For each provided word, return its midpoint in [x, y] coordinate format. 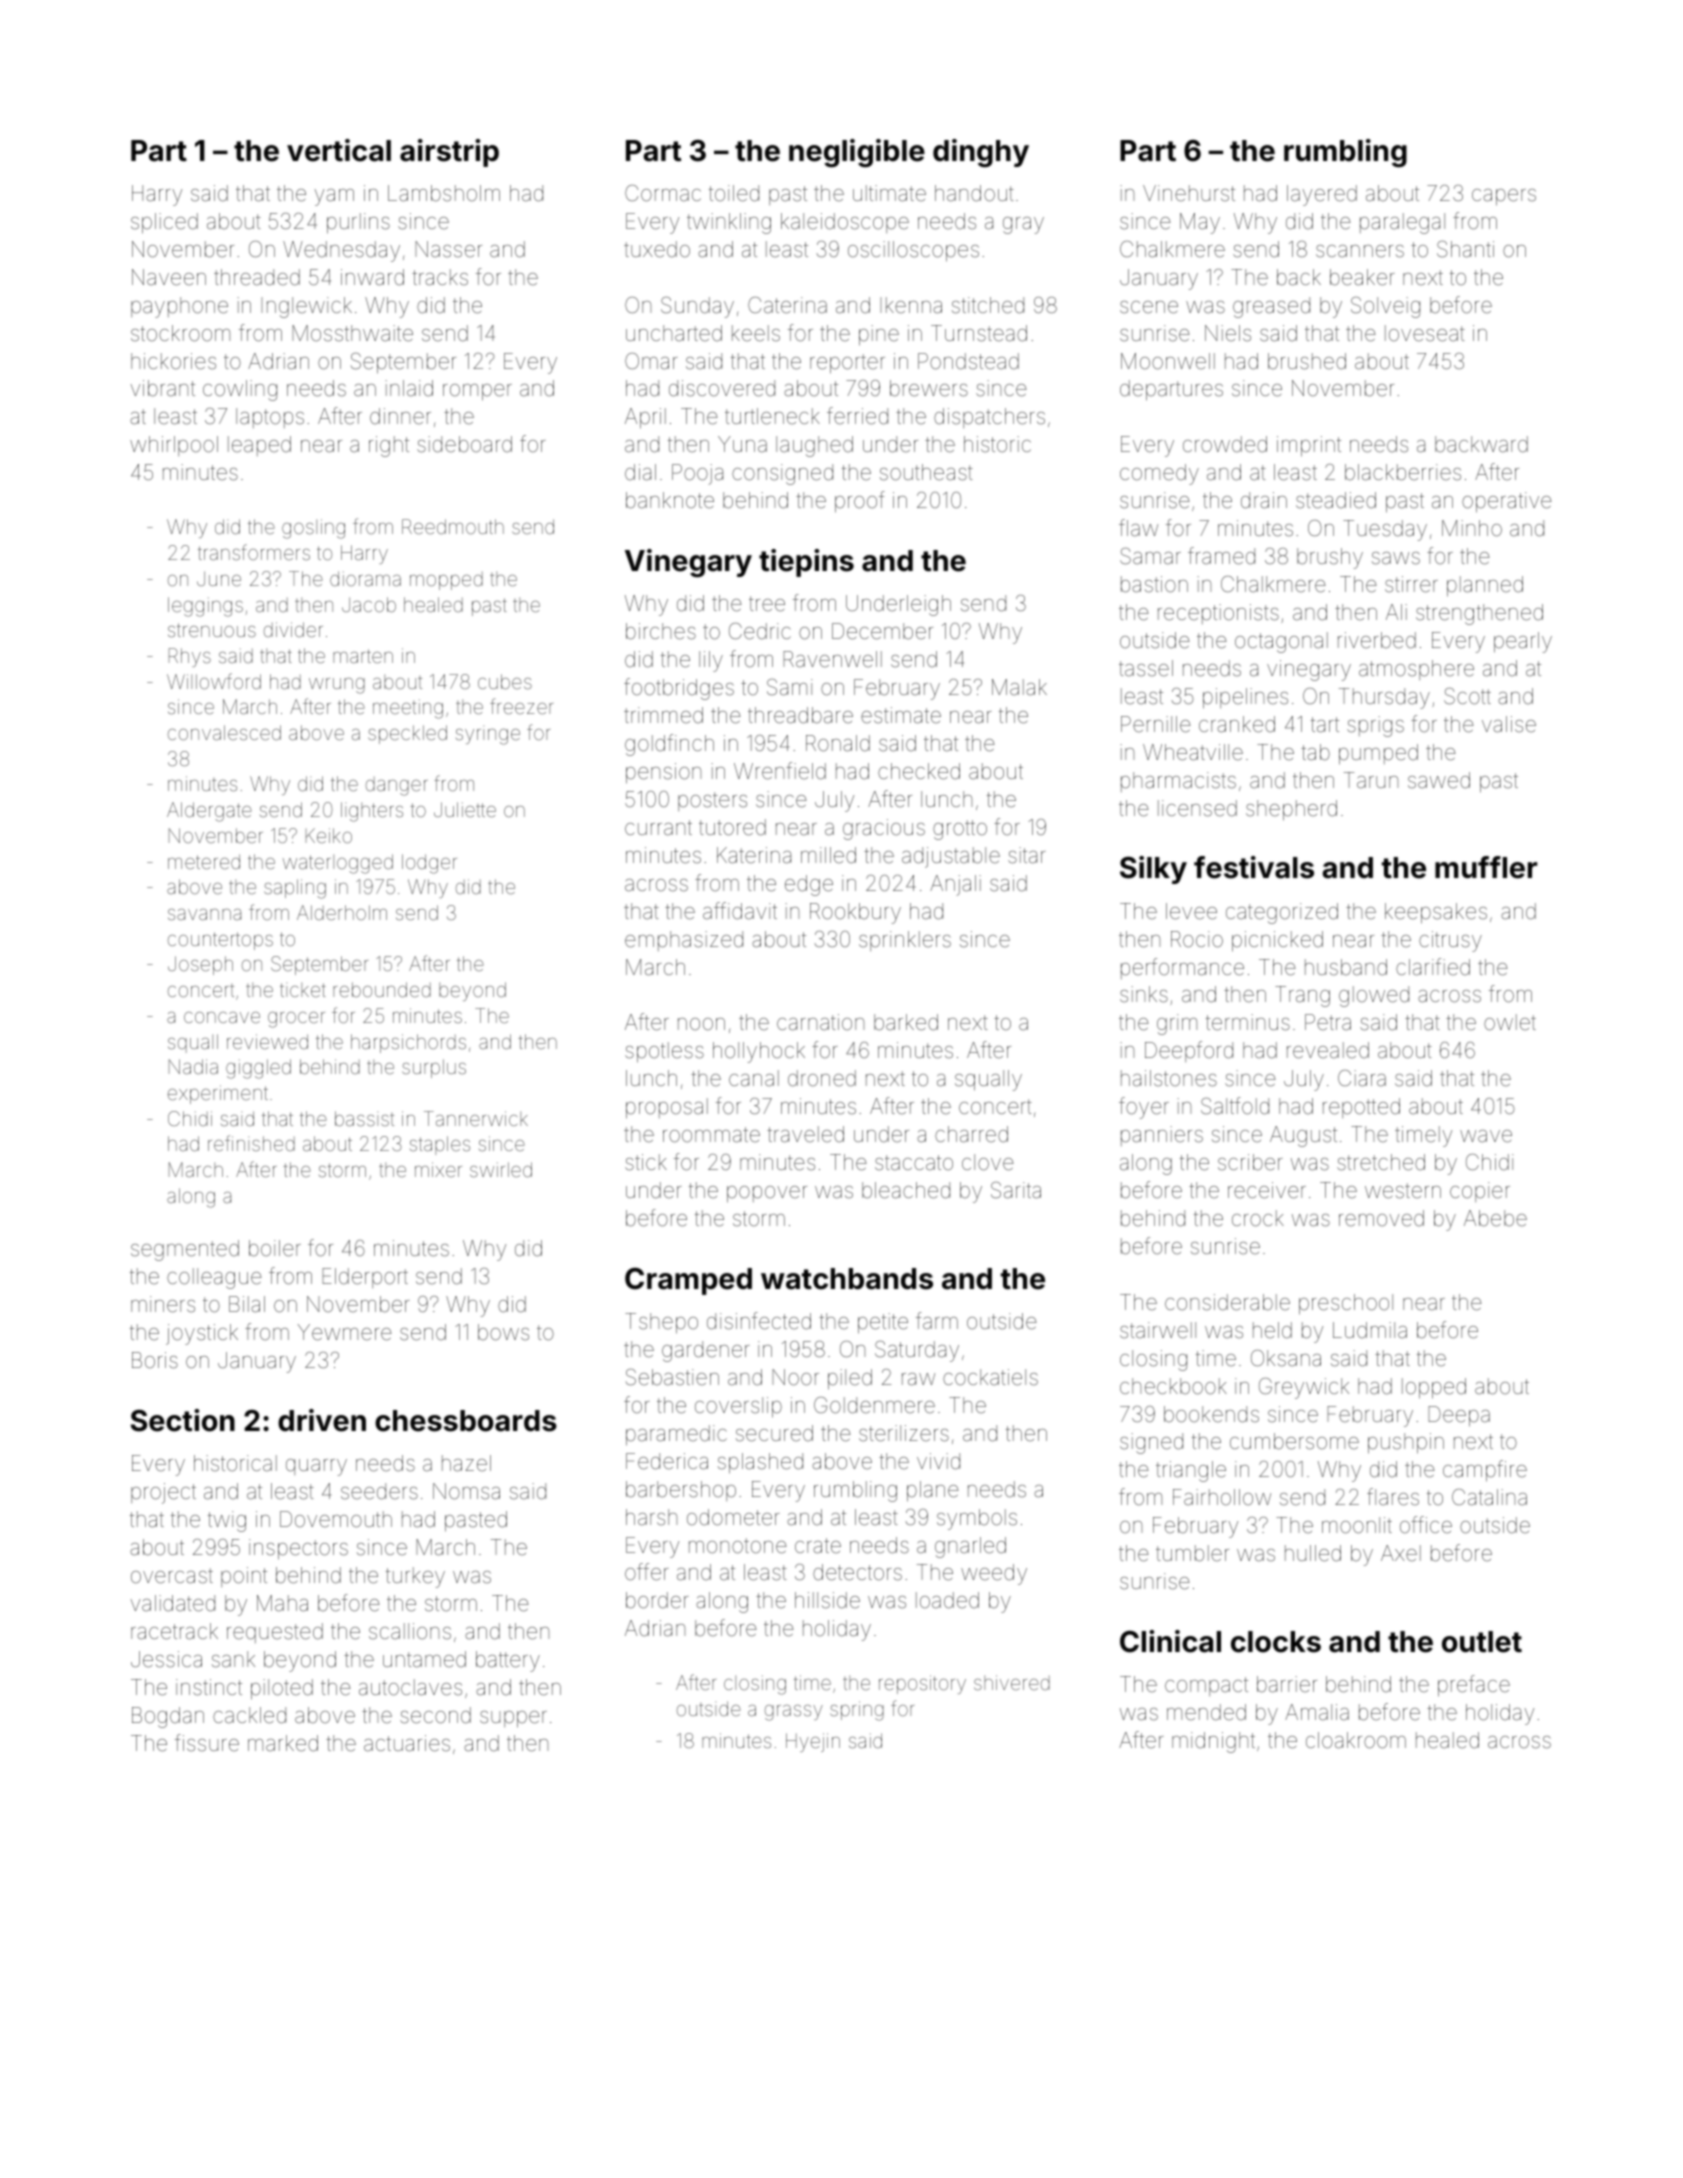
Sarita [1016, 1190]
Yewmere [345, 1332]
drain [1264, 500]
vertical [339, 150]
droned [822, 1078]
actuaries [407, 1743]
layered [1322, 195]
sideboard [464, 444]
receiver [1267, 1190]
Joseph [200, 965]
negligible [857, 153]
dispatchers [989, 418]
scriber [1250, 1162]
